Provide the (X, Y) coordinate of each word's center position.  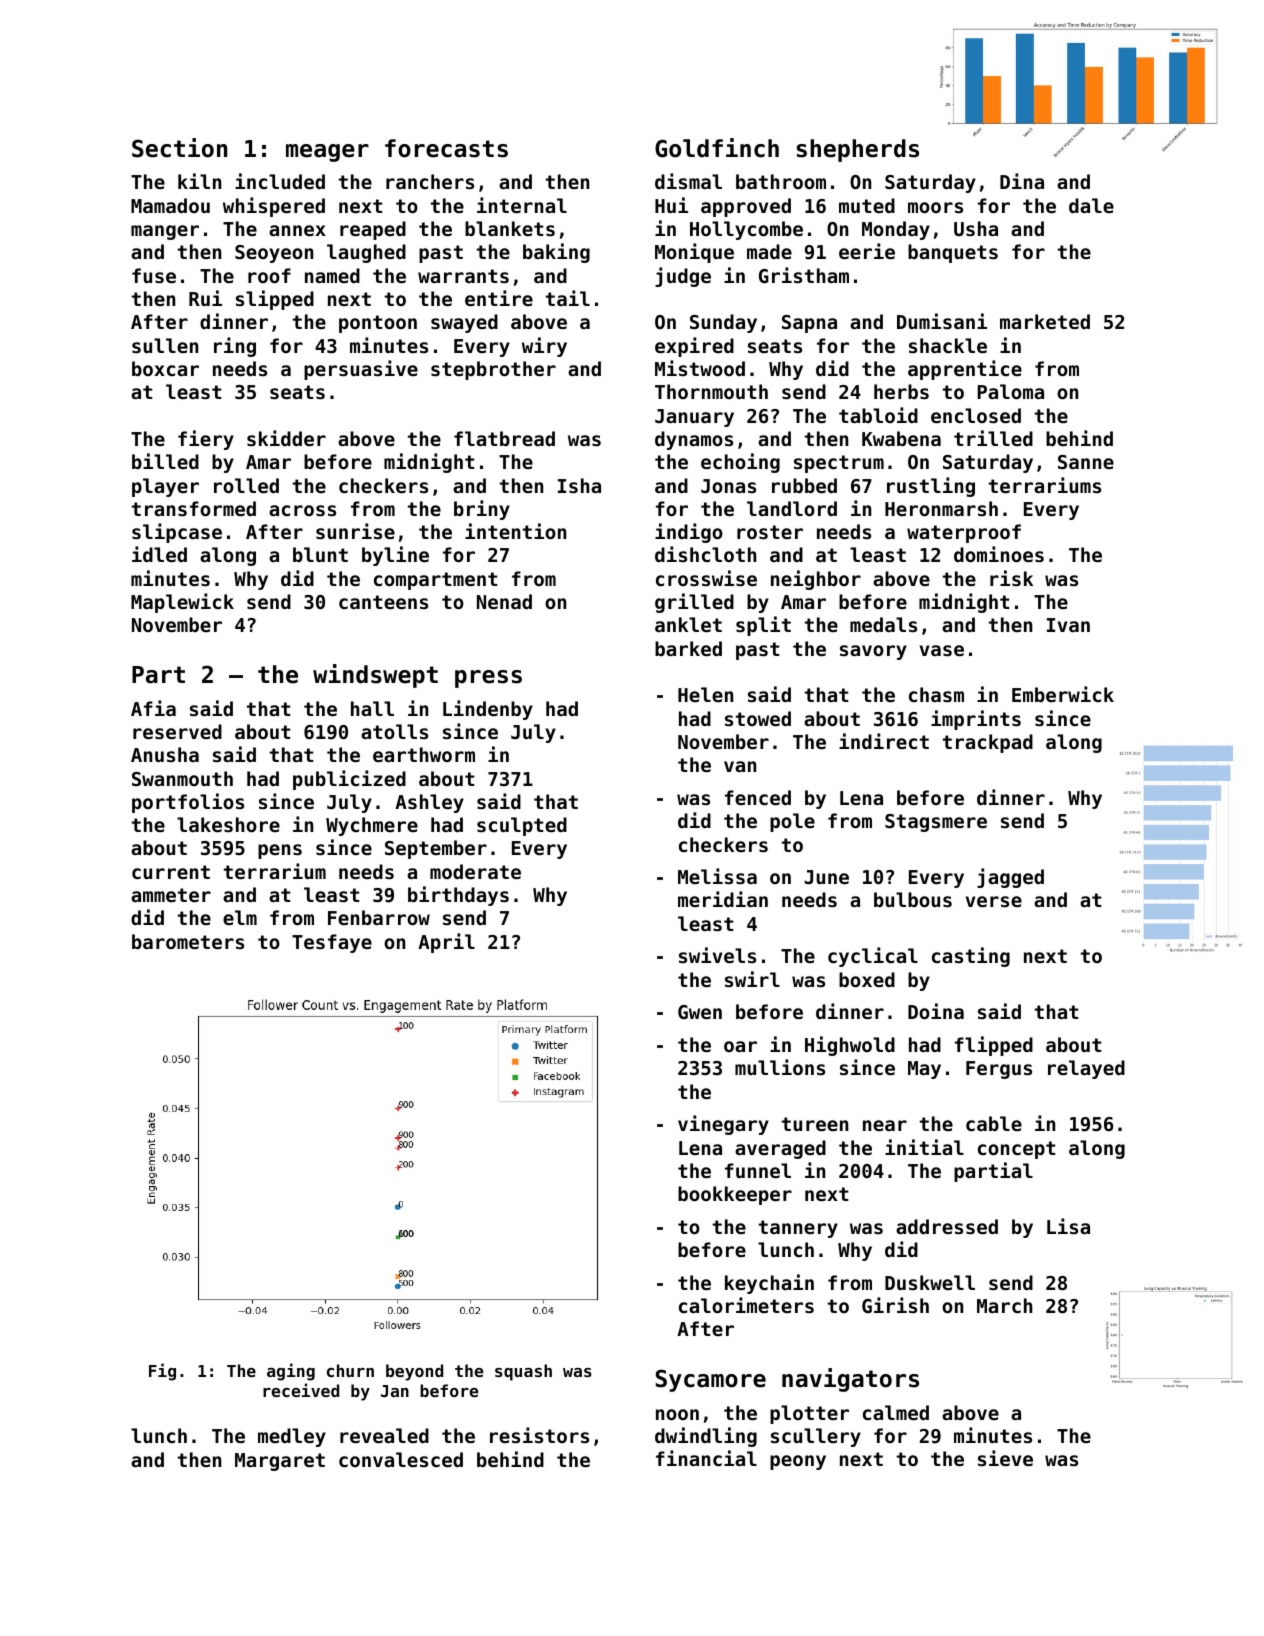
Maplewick (182, 603)
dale (1091, 205)
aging (291, 1372)
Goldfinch (717, 148)
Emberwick (1063, 694)
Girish (895, 1305)
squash (523, 1372)
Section (179, 148)
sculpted (522, 826)
